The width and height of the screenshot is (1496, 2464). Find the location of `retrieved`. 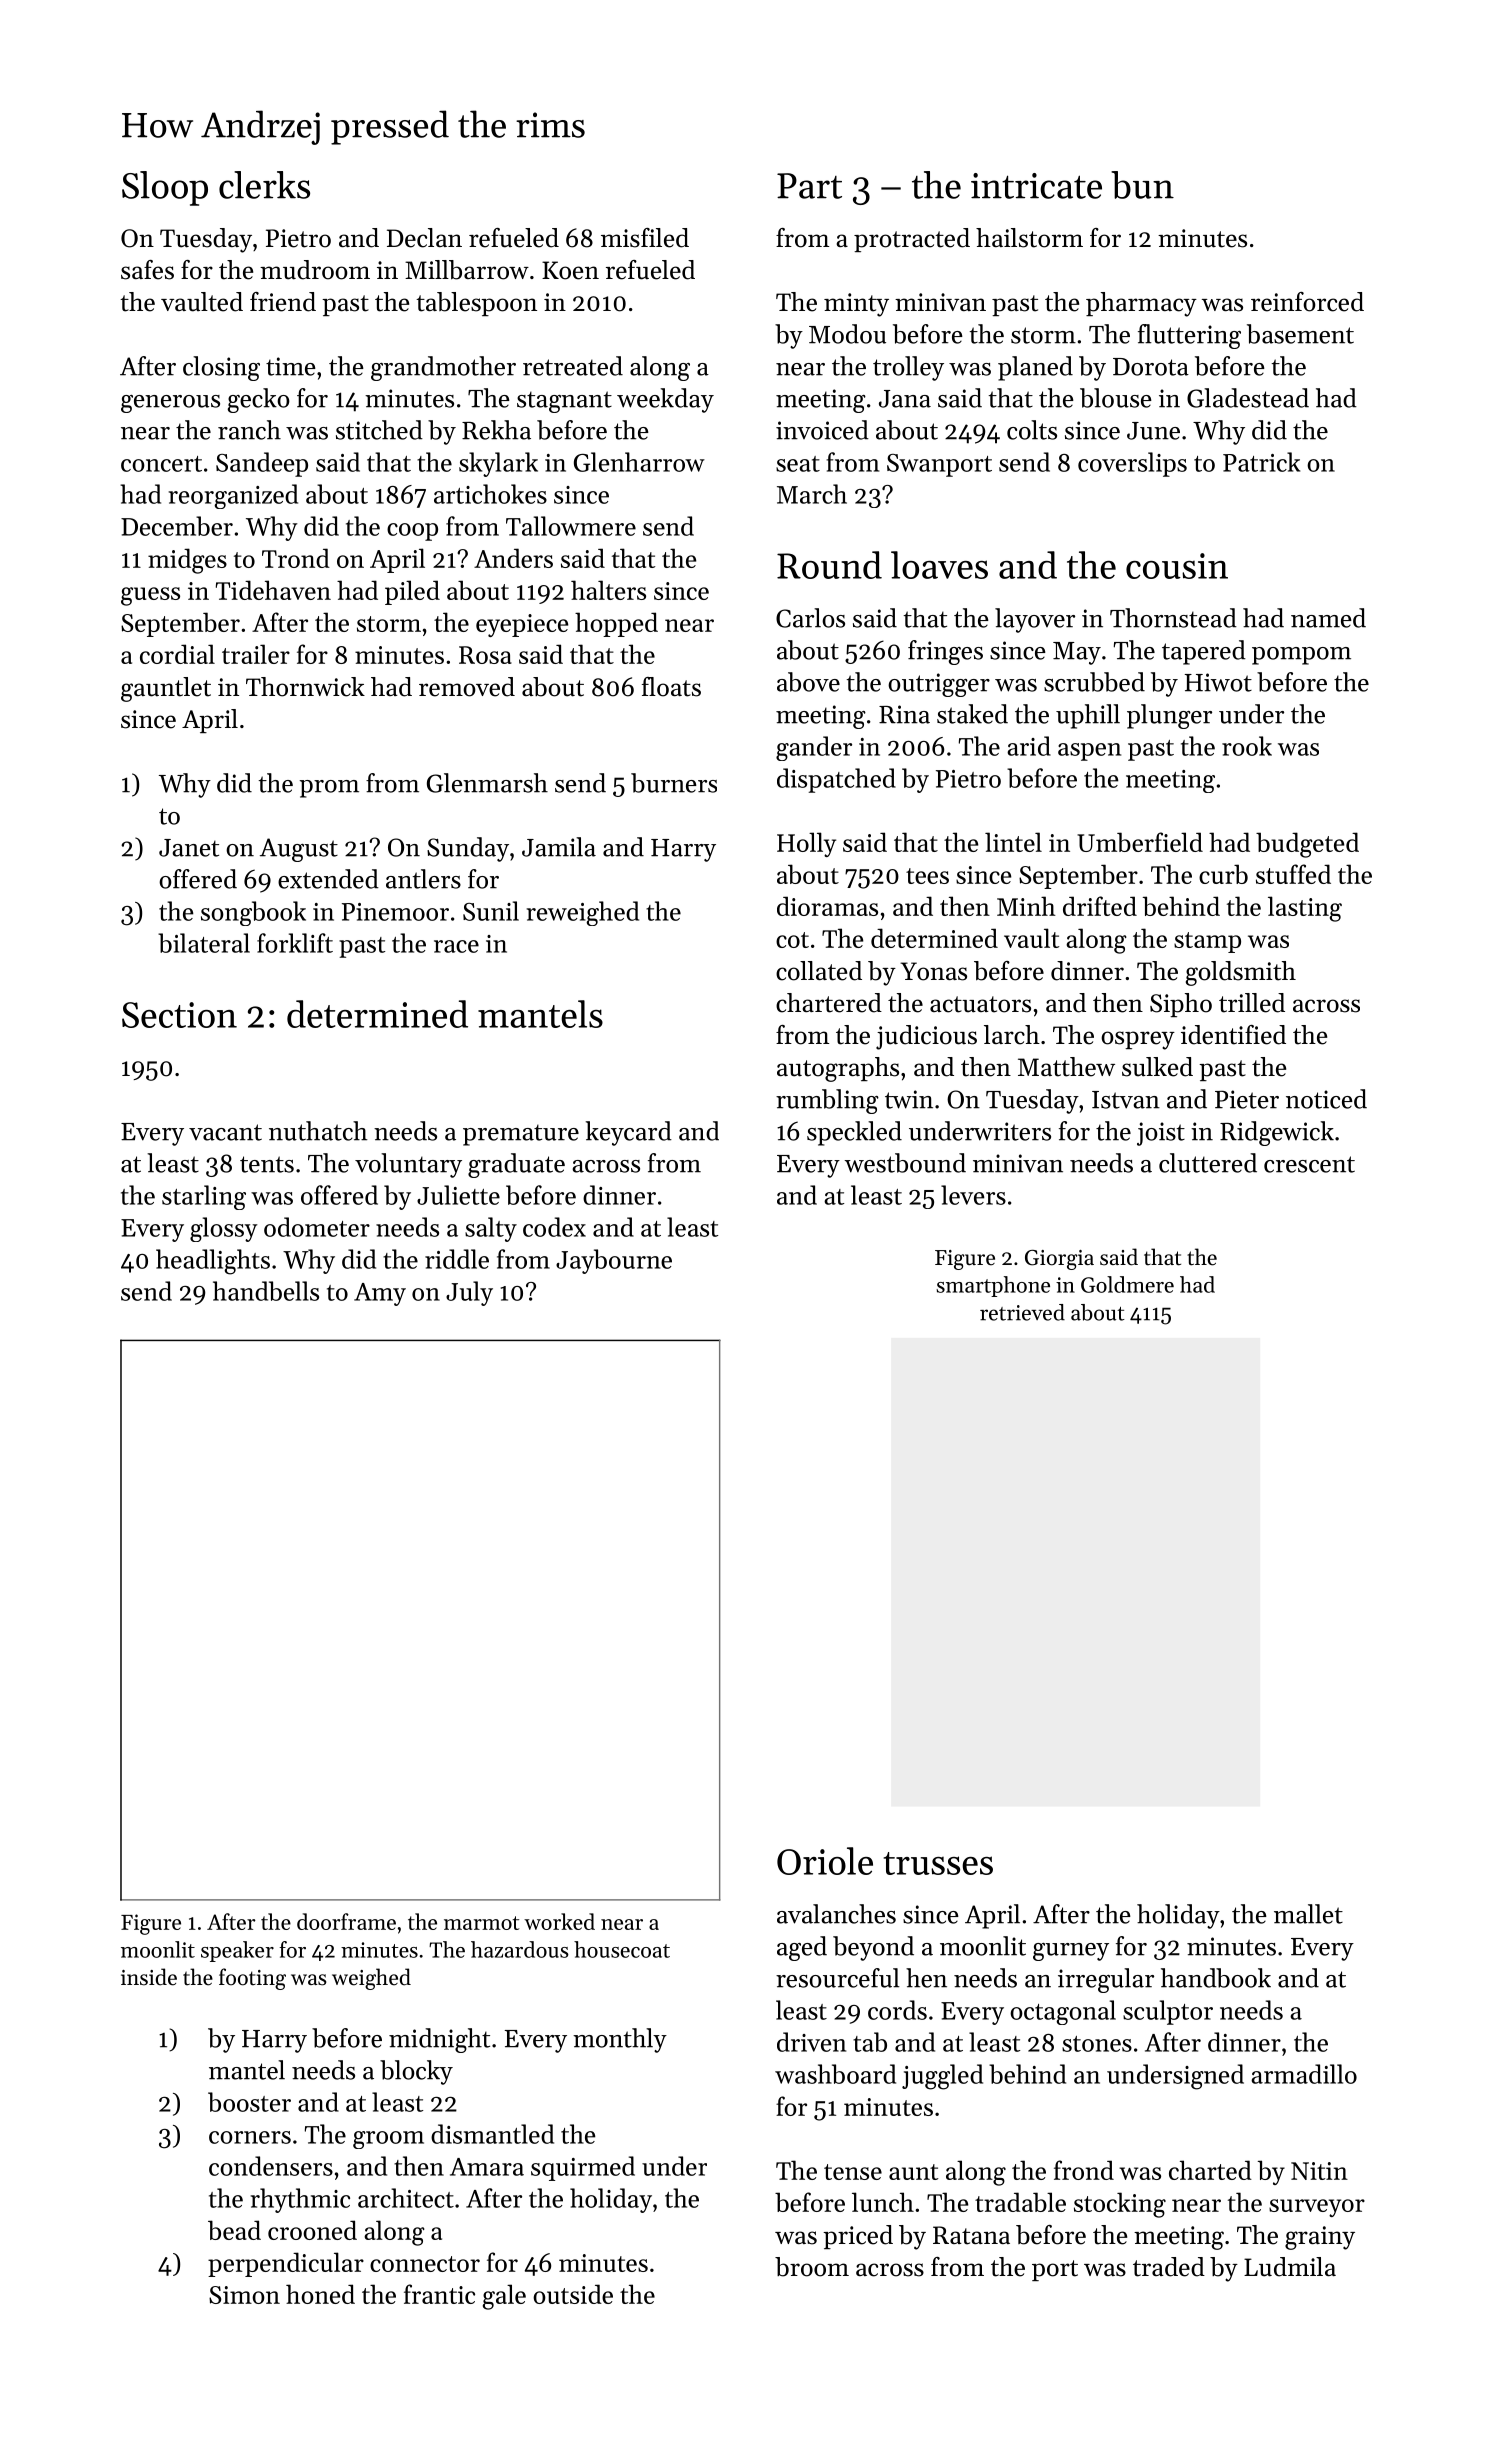

retrieved is located at coordinates (1022, 1312).
